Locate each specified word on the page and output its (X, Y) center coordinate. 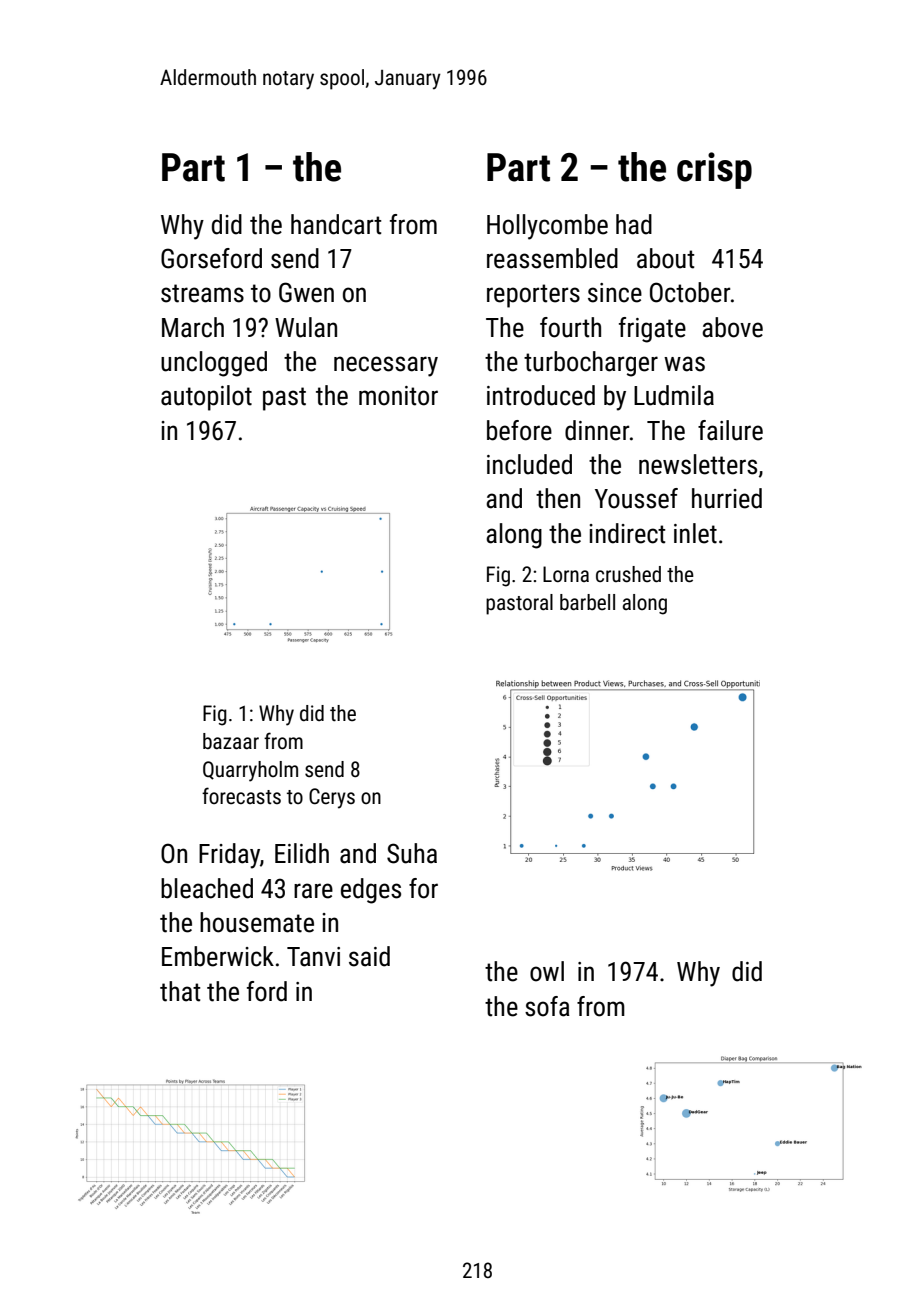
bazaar (231, 741)
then (558, 498)
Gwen (306, 292)
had (634, 224)
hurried (727, 498)
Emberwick (218, 956)
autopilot (206, 398)
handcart (336, 224)
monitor (398, 396)
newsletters (698, 464)
